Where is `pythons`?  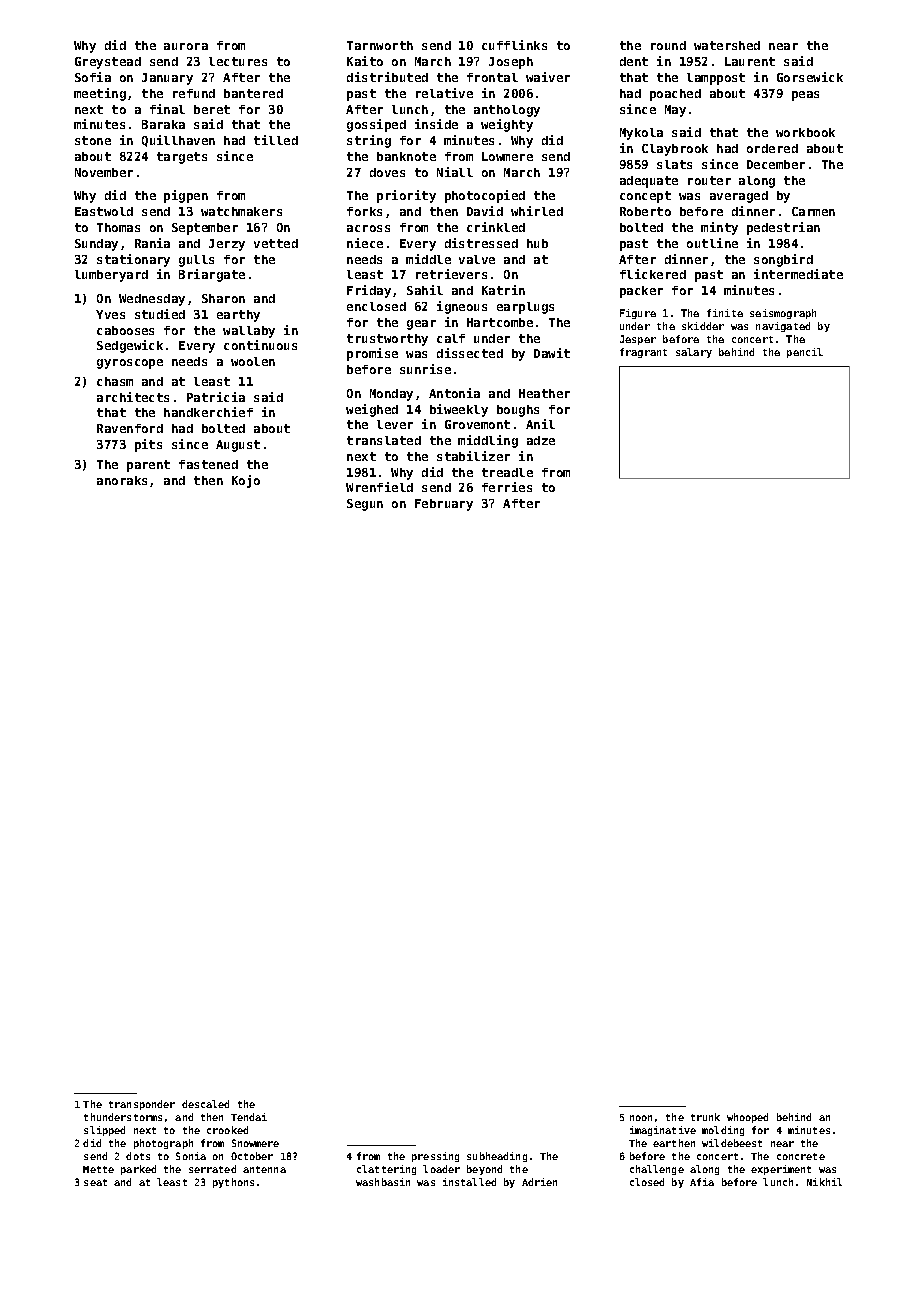 pythons is located at coordinates (233, 1183).
